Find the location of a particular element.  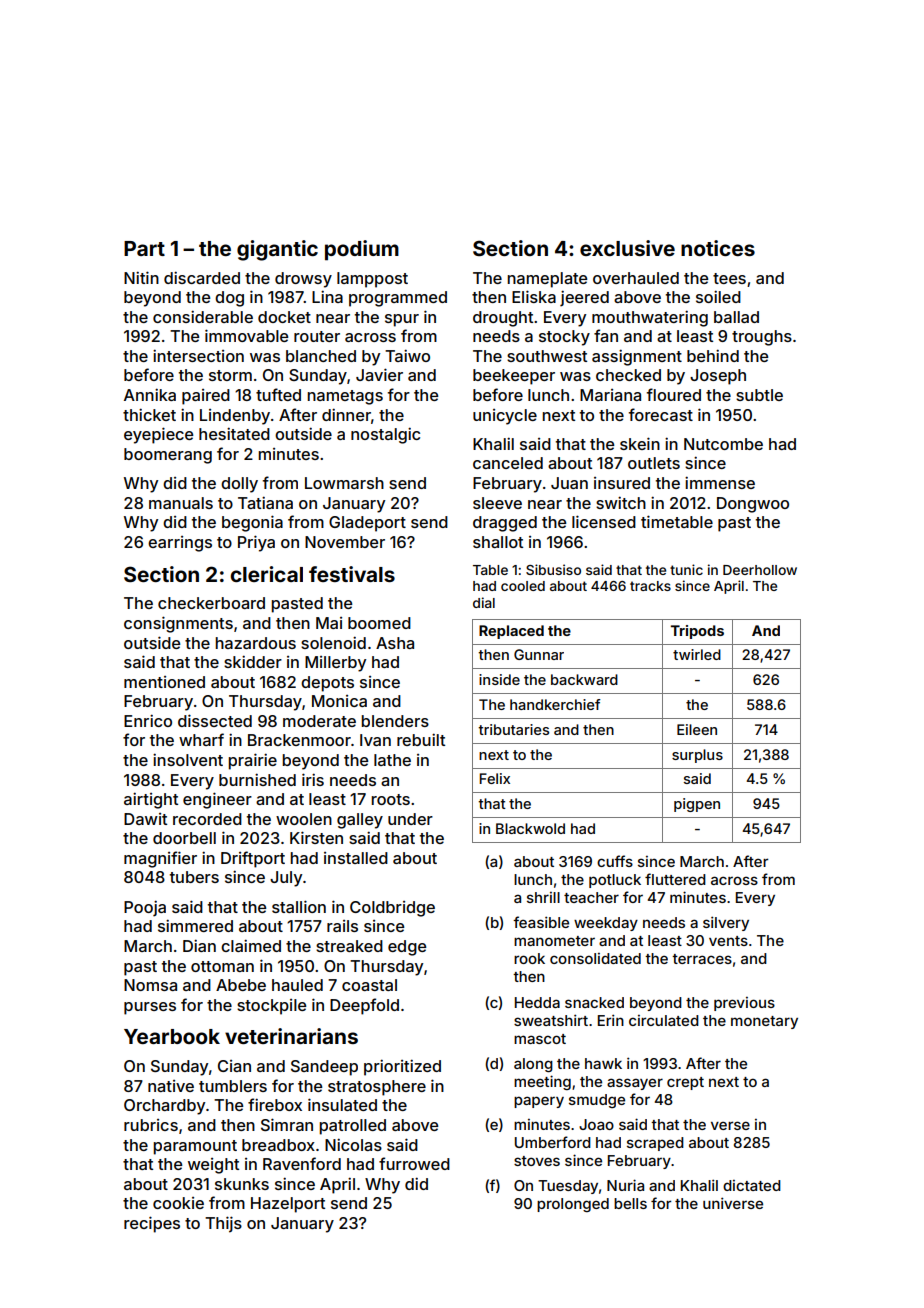

backward is located at coordinates (584, 679).
